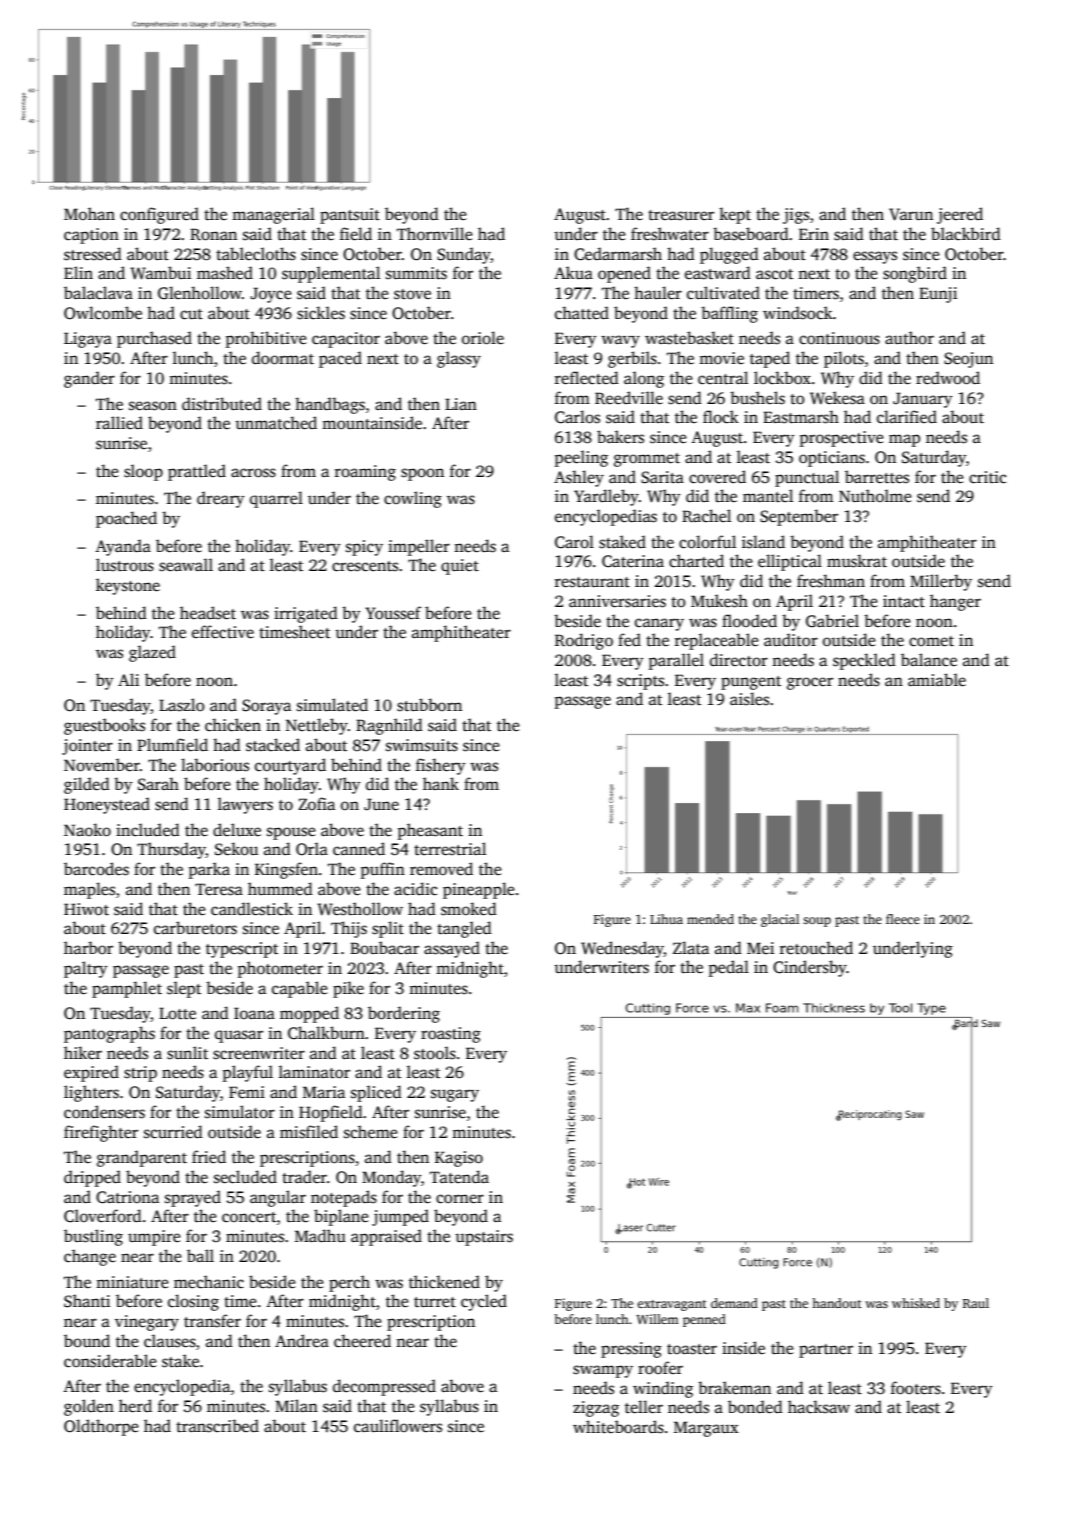  I want to click on balaclava, so click(98, 293).
